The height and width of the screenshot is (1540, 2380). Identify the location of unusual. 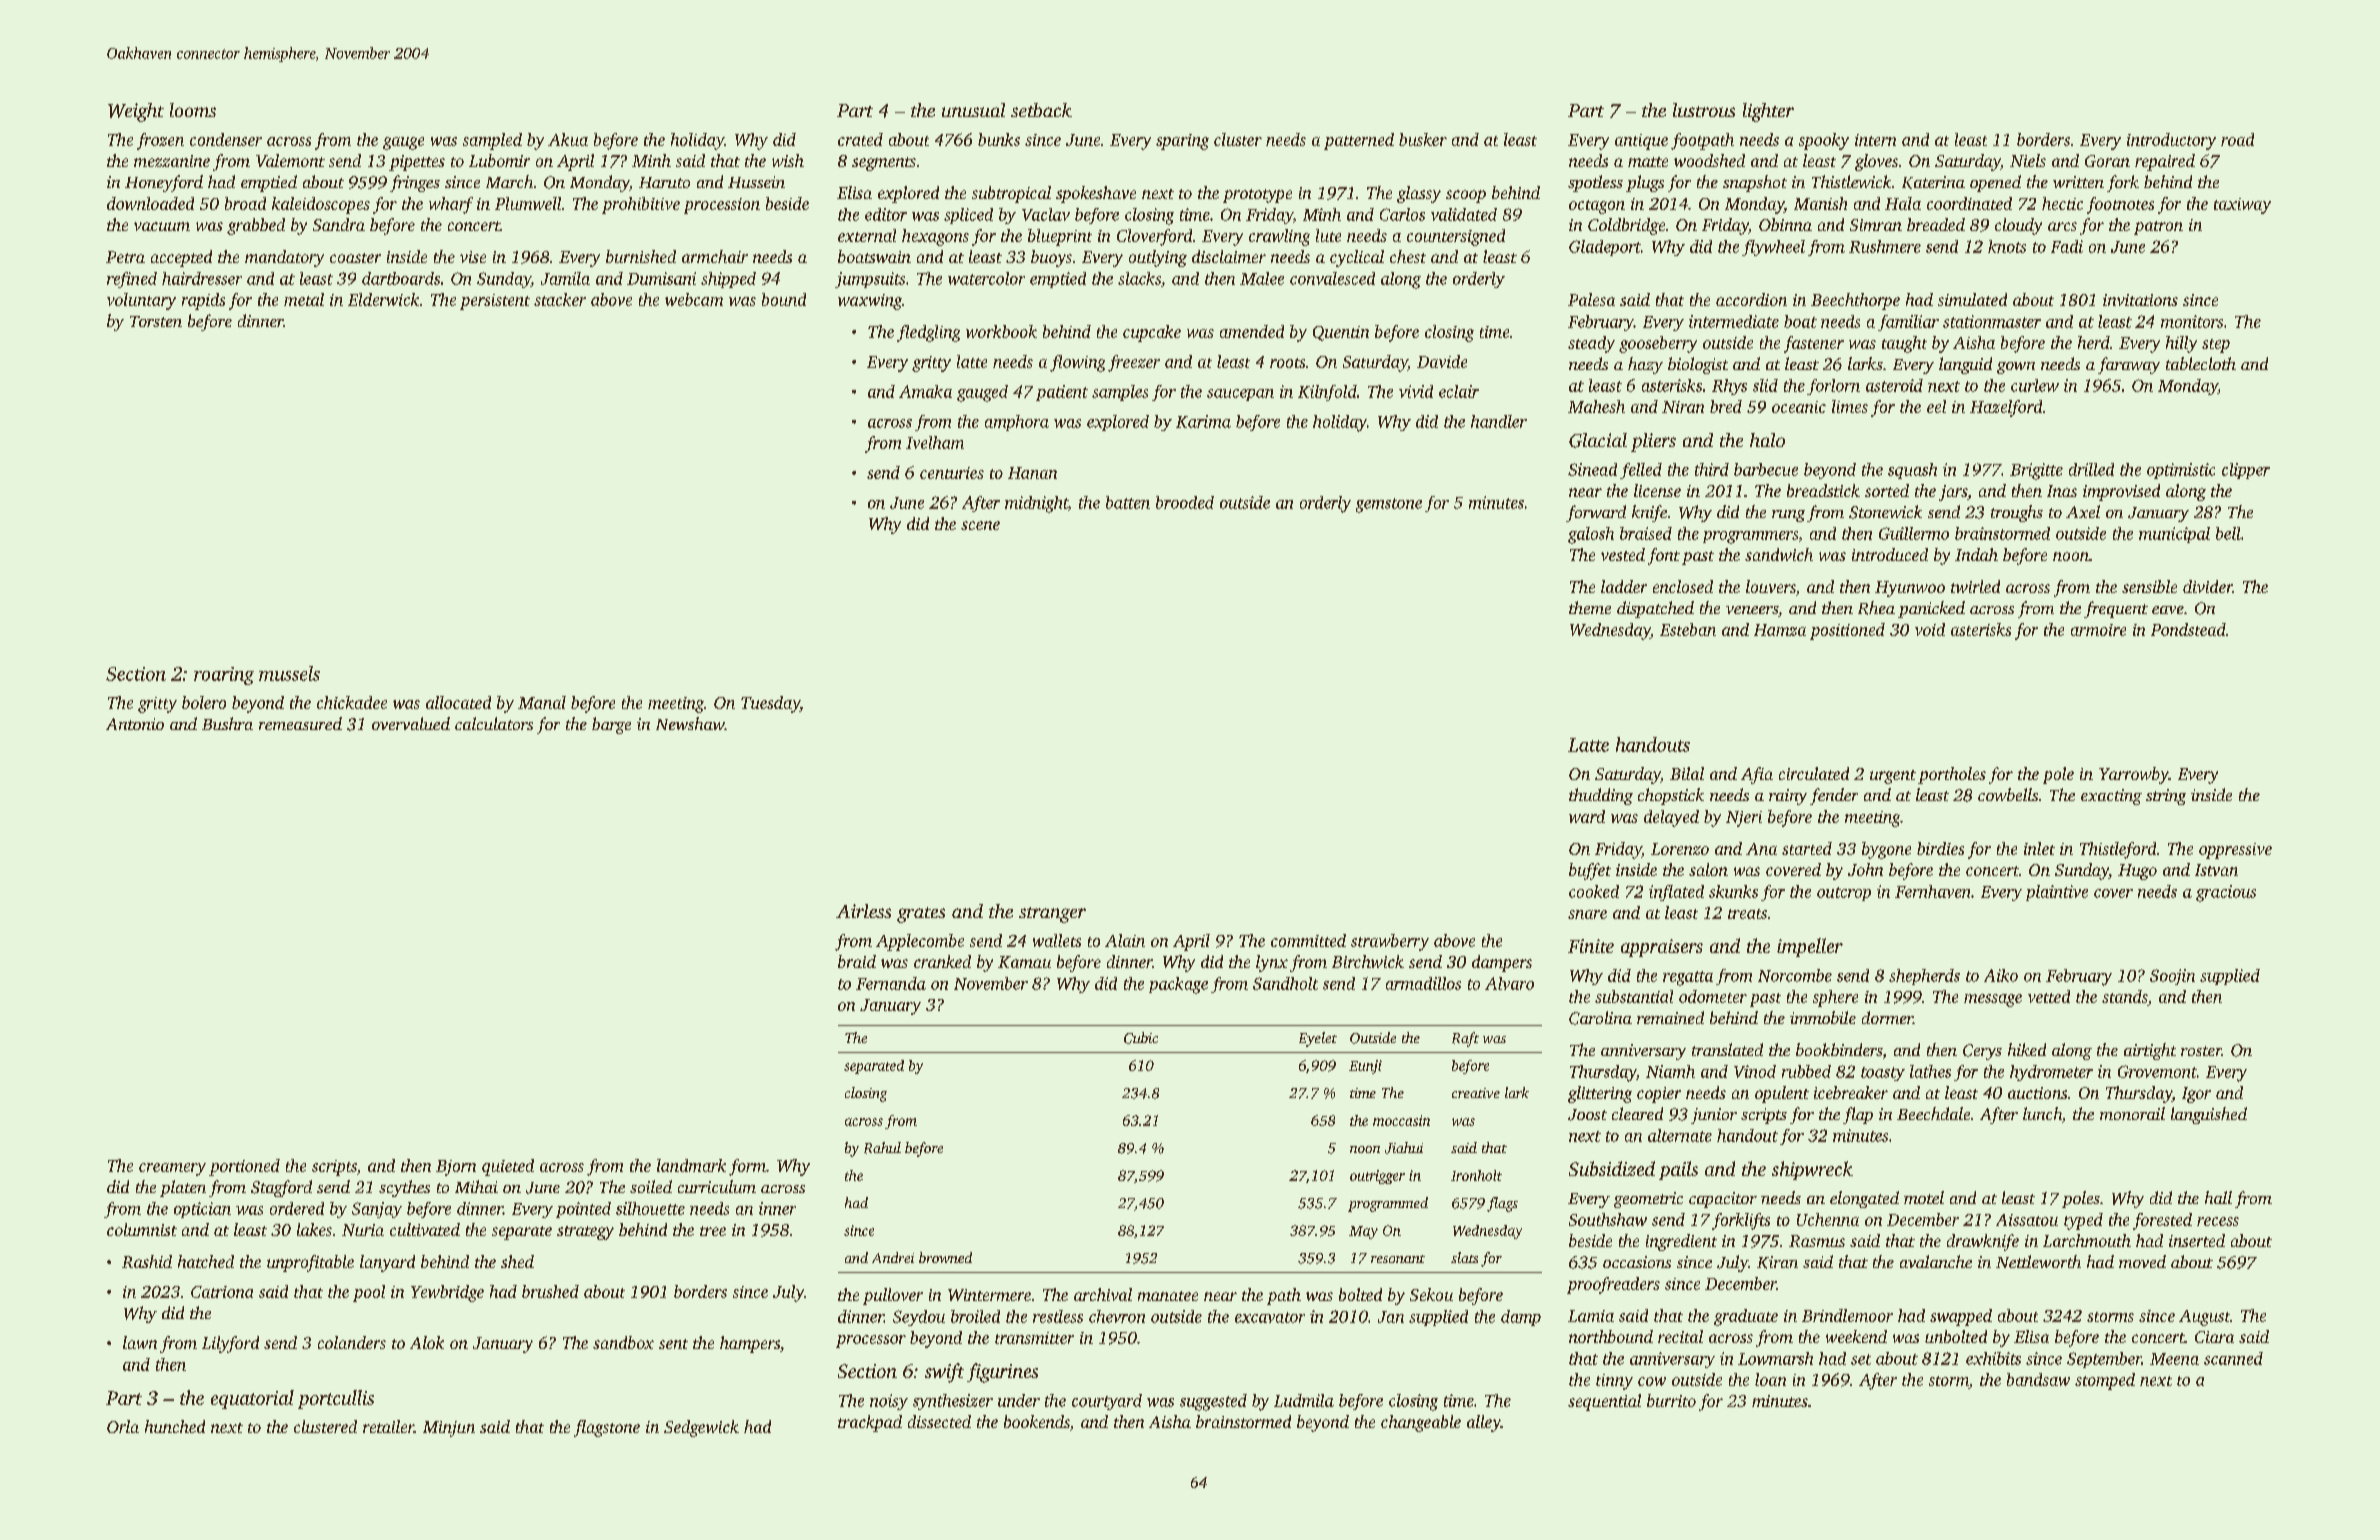
(973, 110).
